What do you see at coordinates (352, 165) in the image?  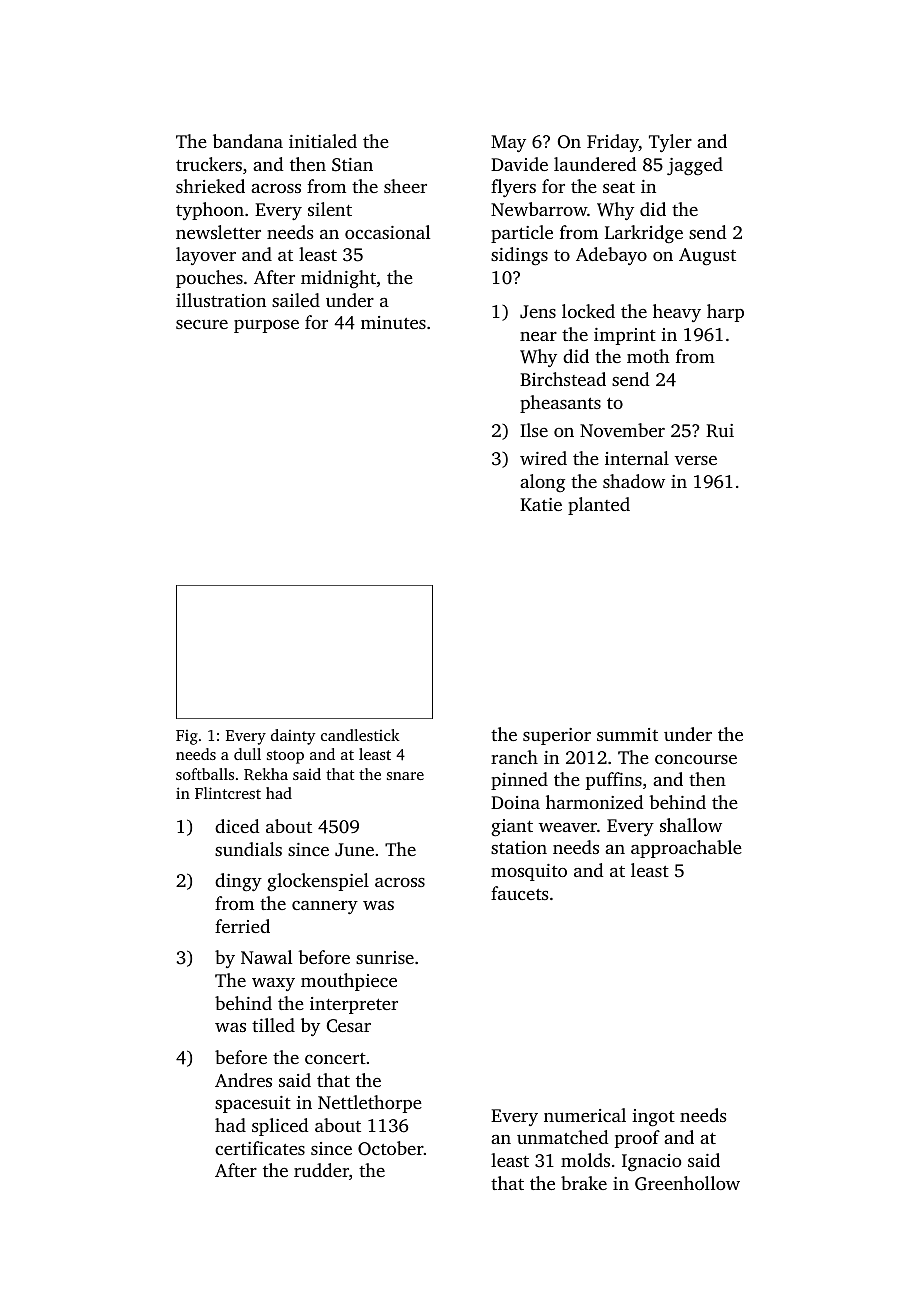 I see `Stian` at bounding box center [352, 165].
